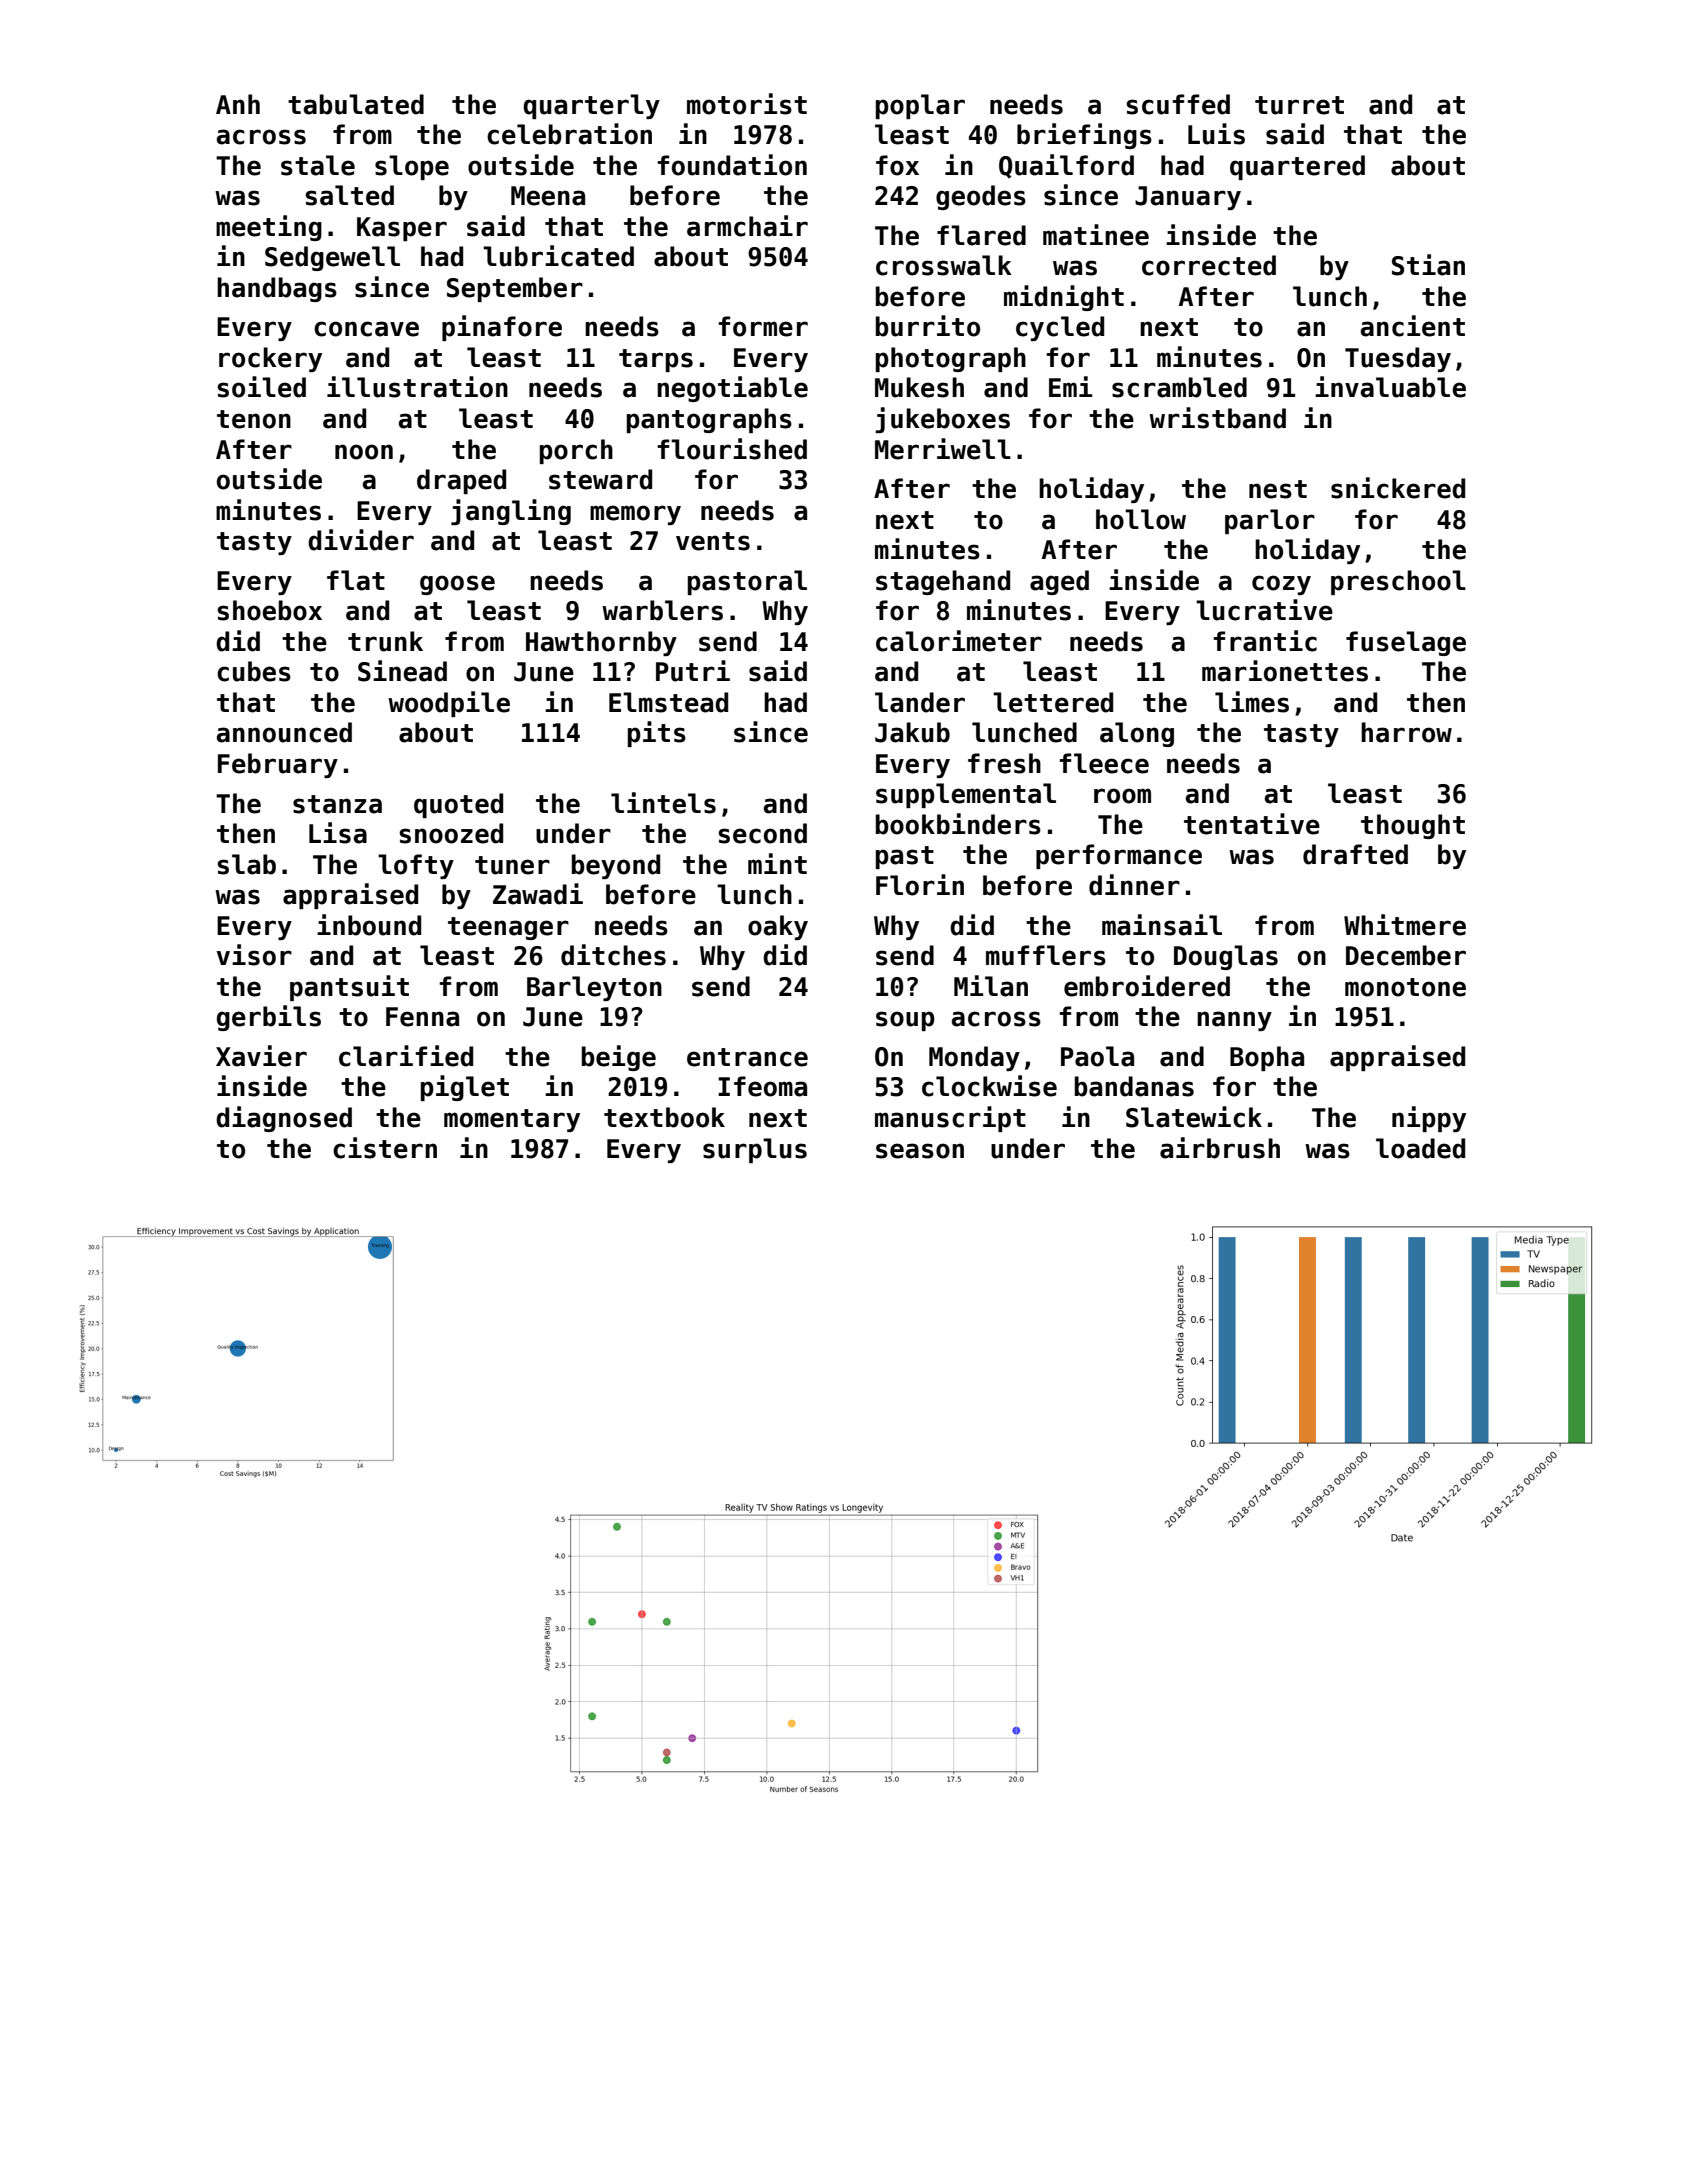  What do you see at coordinates (981, 197) in the document?
I see `geodes` at bounding box center [981, 197].
